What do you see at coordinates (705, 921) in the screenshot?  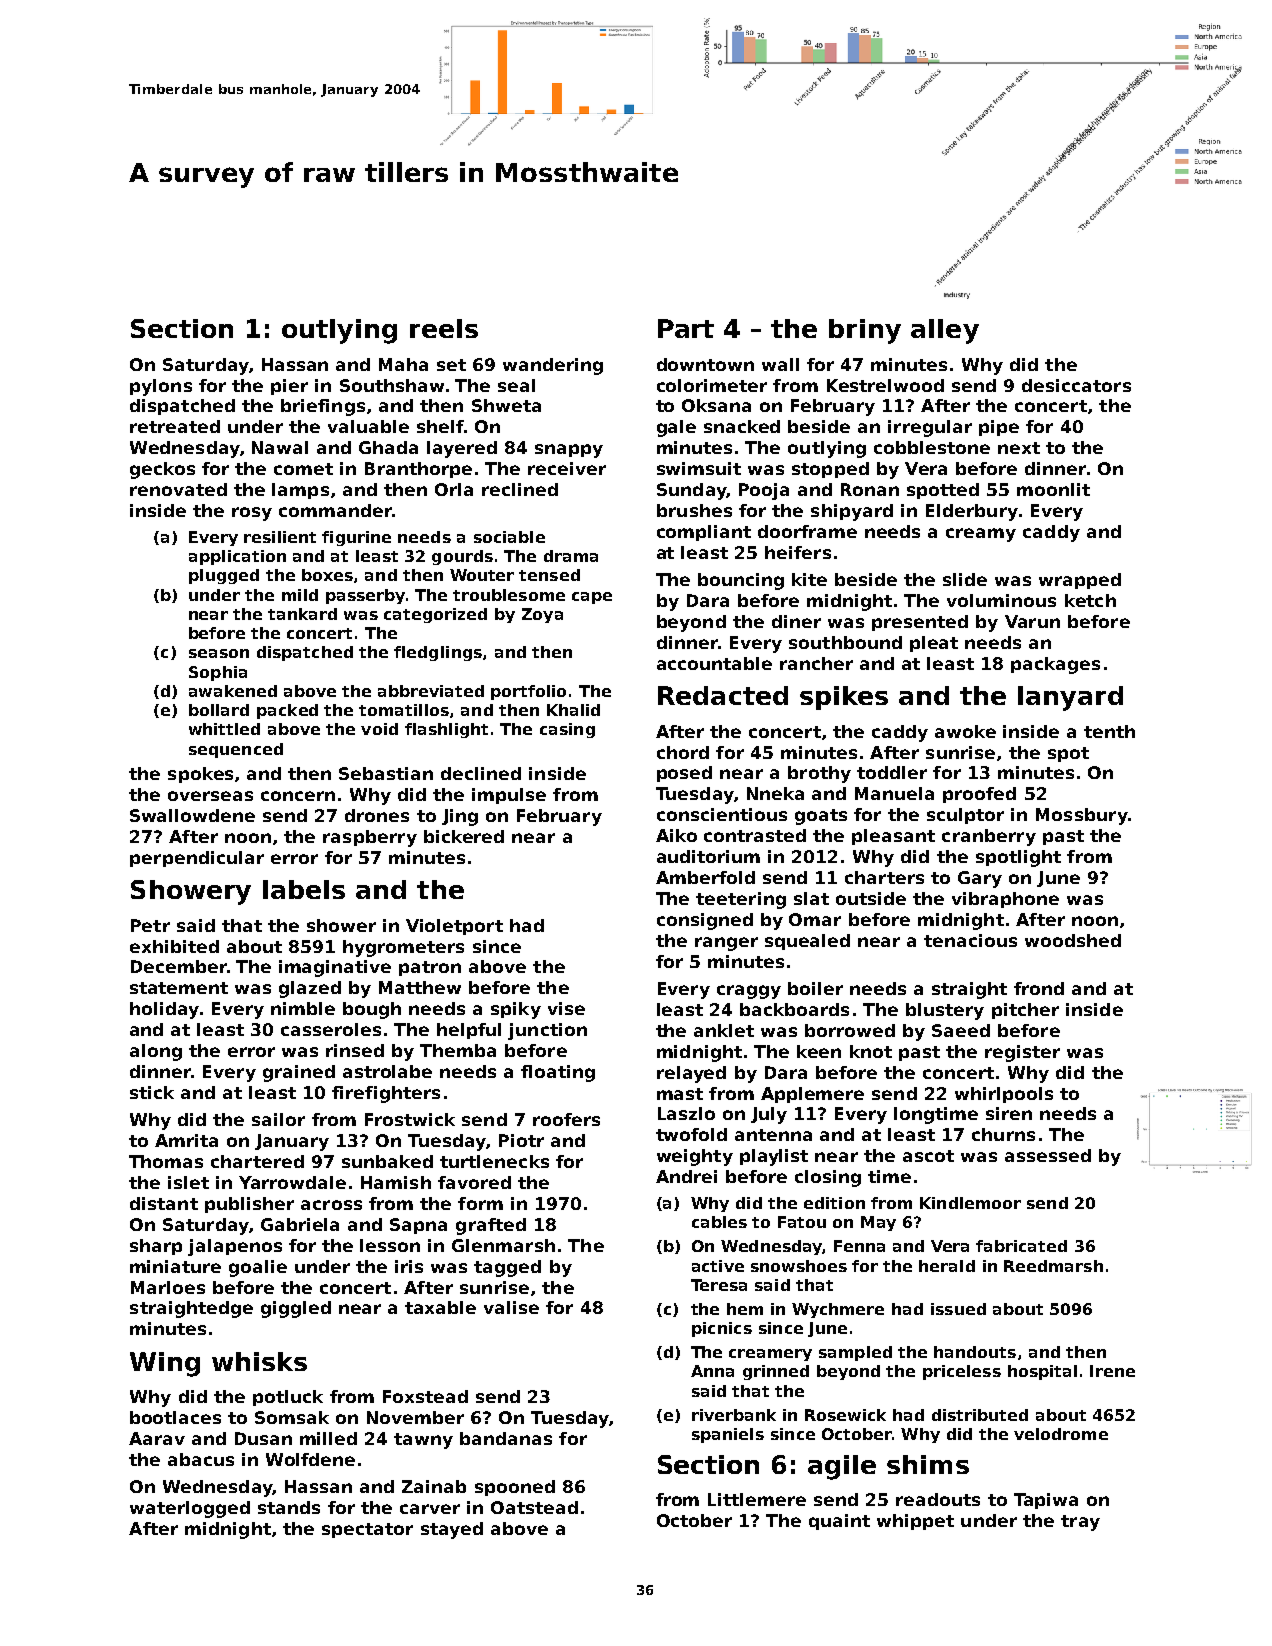 I see `consigned` at bounding box center [705, 921].
